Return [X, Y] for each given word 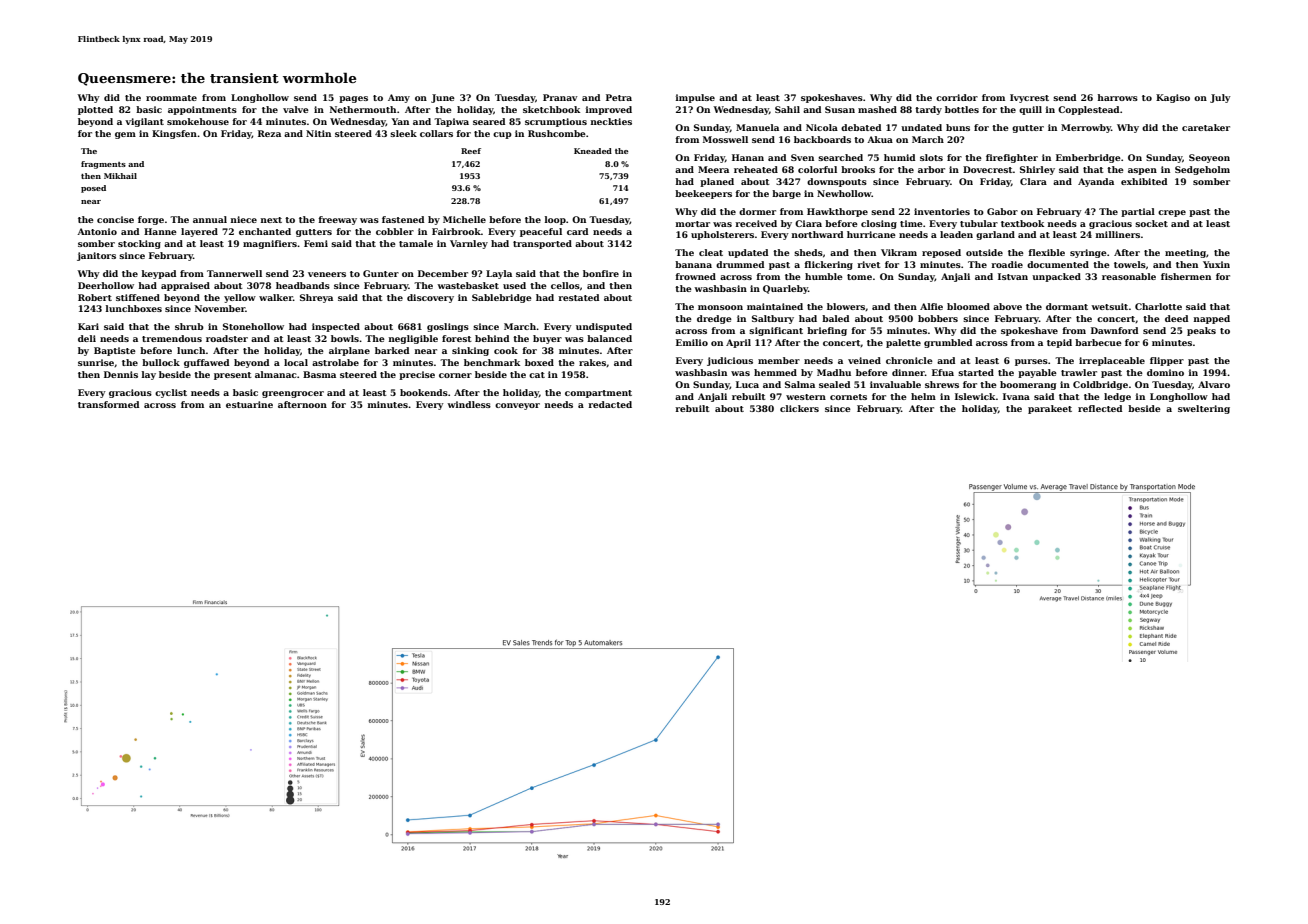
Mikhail [120, 176]
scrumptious [556, 122]
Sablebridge [502, 298]
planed [717, 182]
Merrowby [1086, 128]
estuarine [249, 404]
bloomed [968, 306]
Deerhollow [106, 285]
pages [353, 99]
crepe [1172, 213]
